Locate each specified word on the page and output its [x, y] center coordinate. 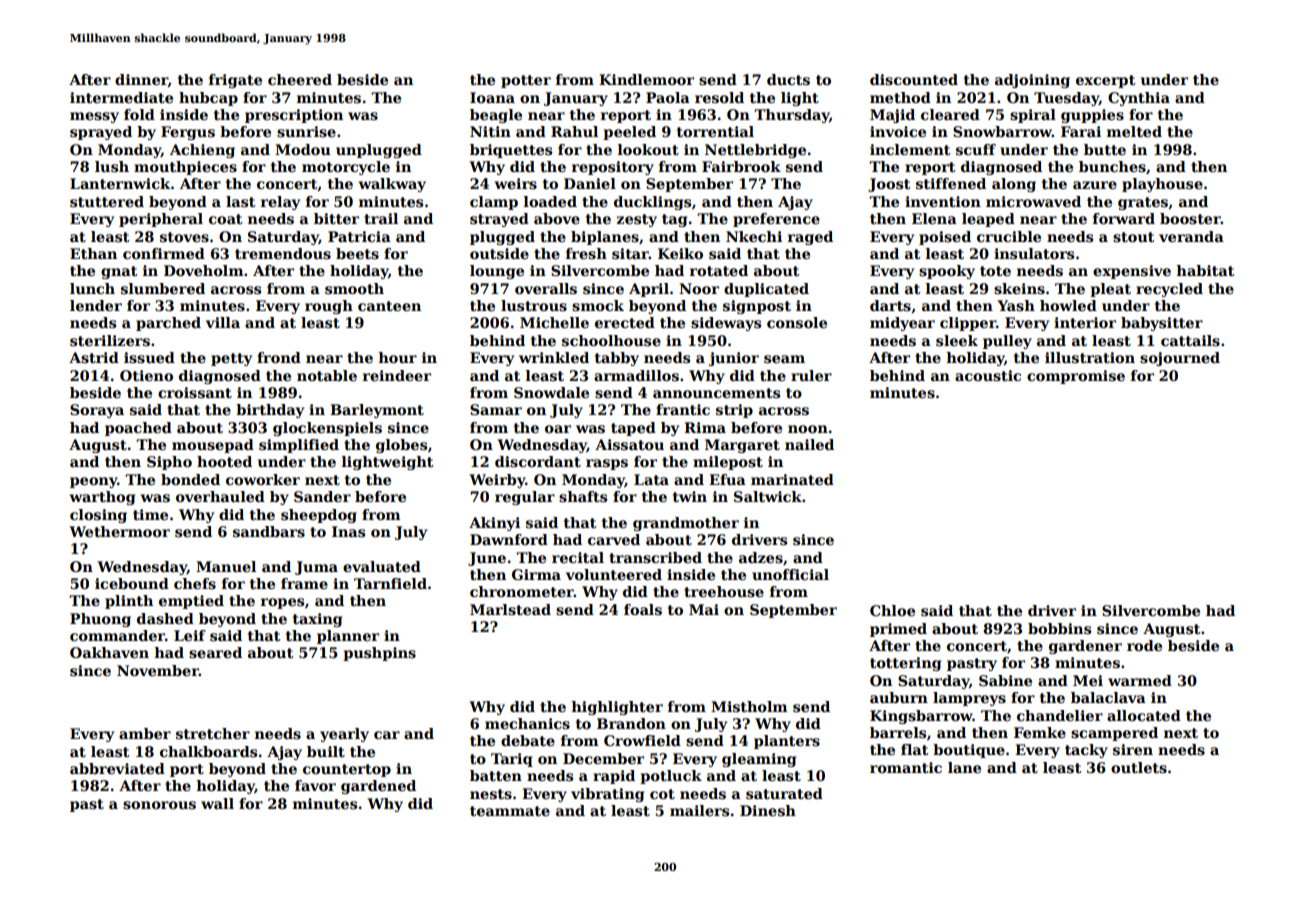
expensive [1132, 272]
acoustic [988, 375]
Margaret [742, 446]
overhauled [220, 496]
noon [808, 429]
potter [526, 81]
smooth [354, 288]
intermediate [121, 97]
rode [1144, 645]
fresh [586, 253]
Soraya [97, 411]
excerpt [1105, 81]
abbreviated [117, 768]
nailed [809, 444]
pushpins [379, 654]
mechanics [527, 723]
